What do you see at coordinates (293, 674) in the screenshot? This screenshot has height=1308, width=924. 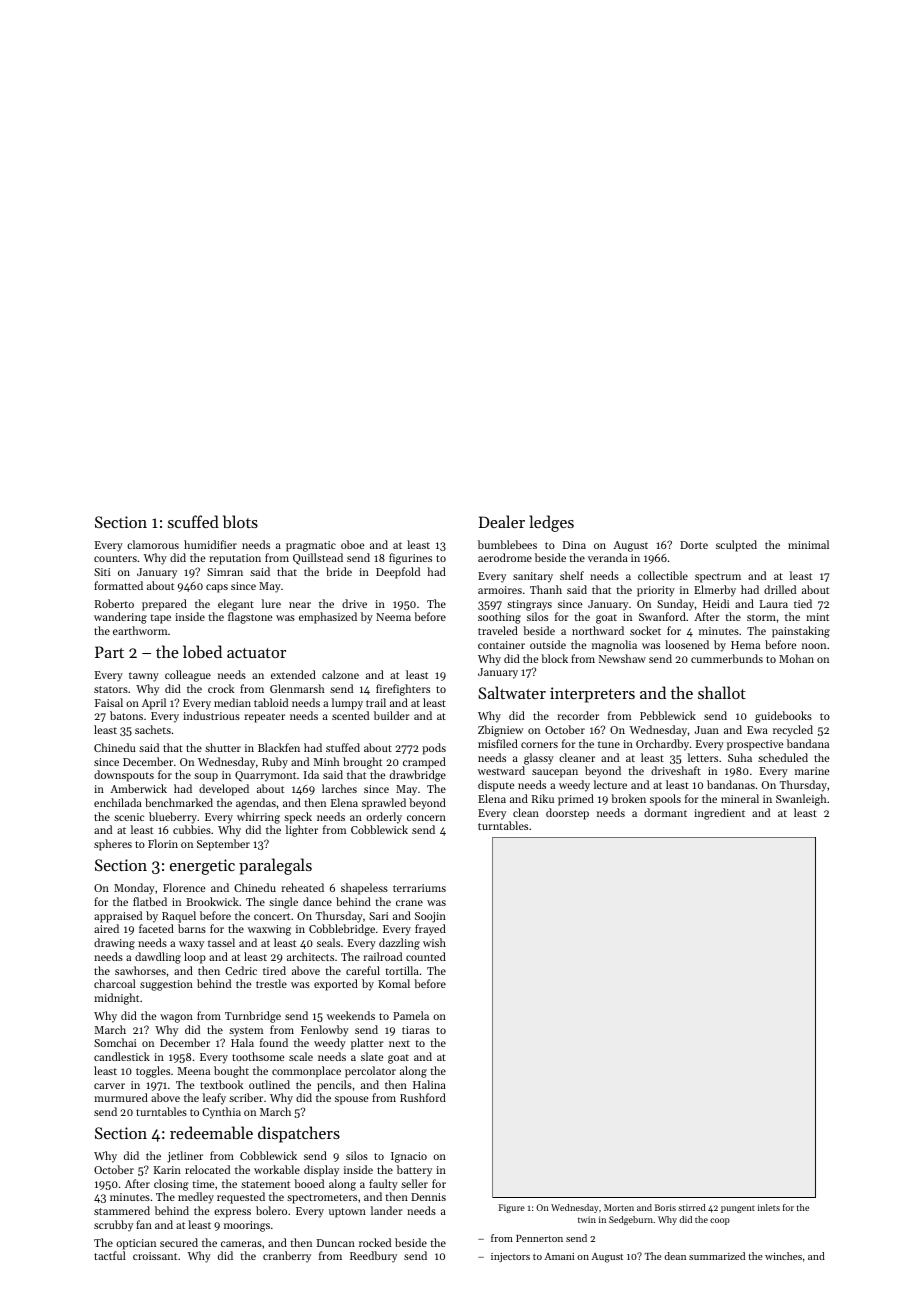 I see `extended` at bounding box center [293, 674].
